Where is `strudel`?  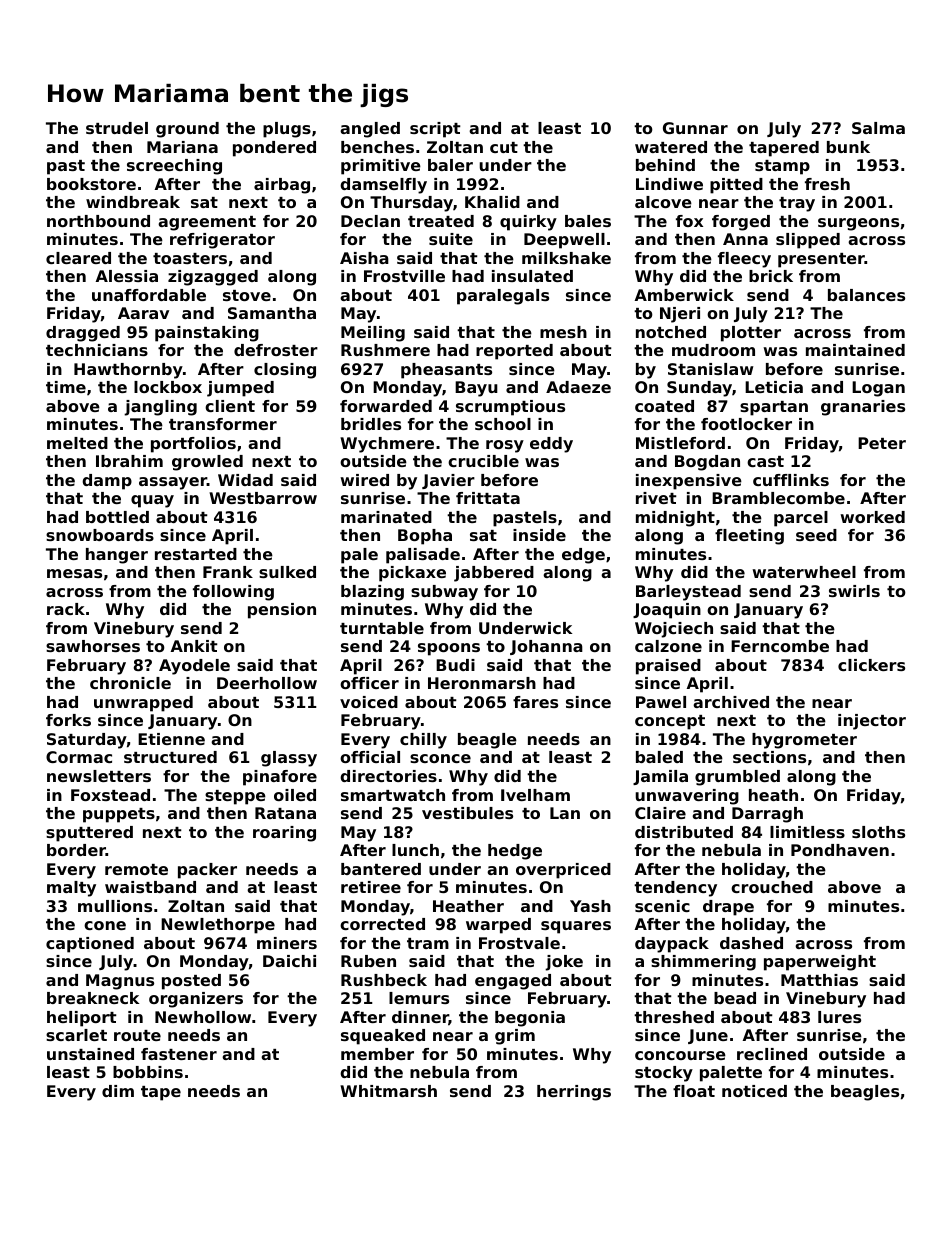 strudel is located at coordinates (117, 128).
